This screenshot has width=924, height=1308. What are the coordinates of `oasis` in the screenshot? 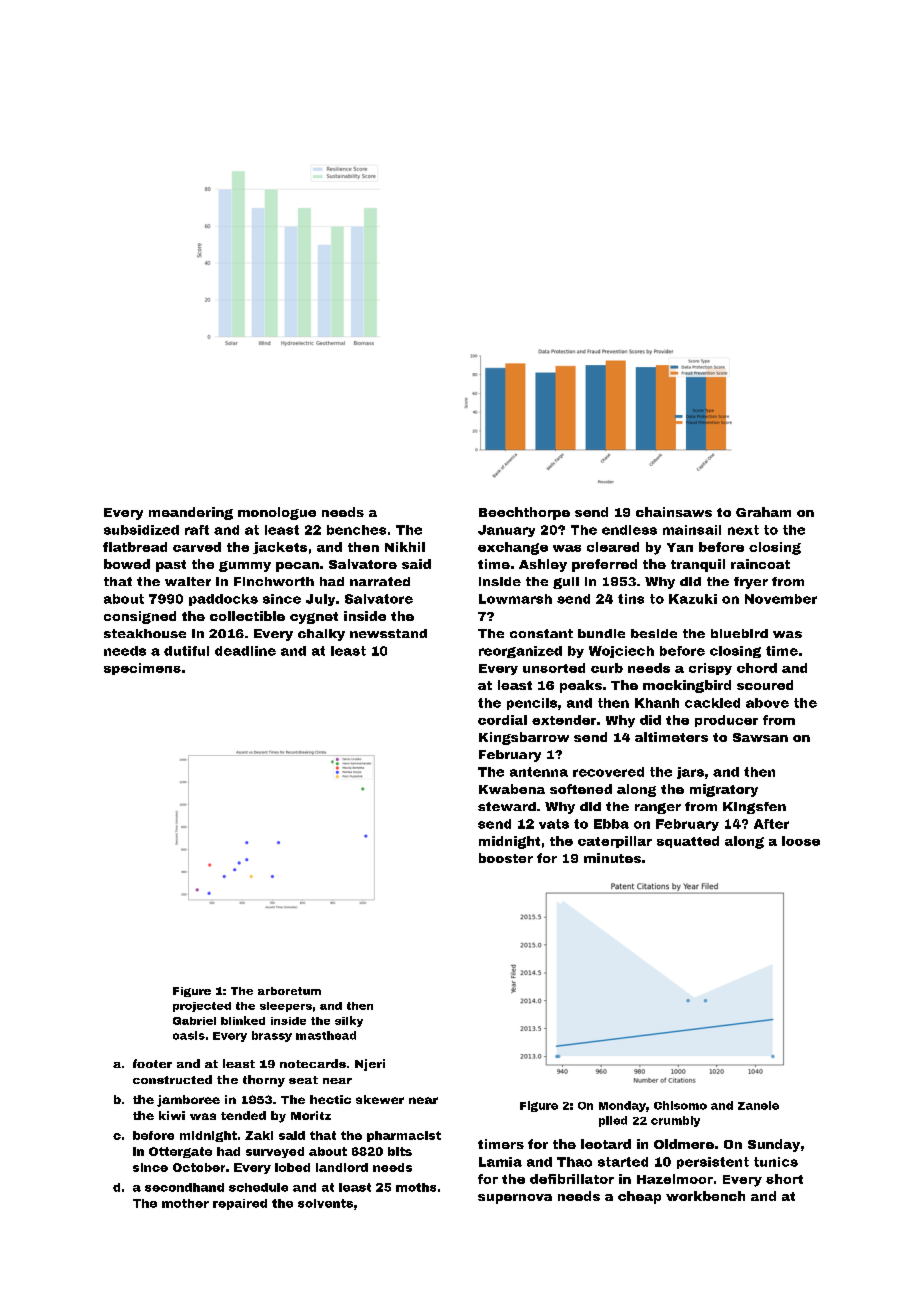 It's located at (189, 1035).
